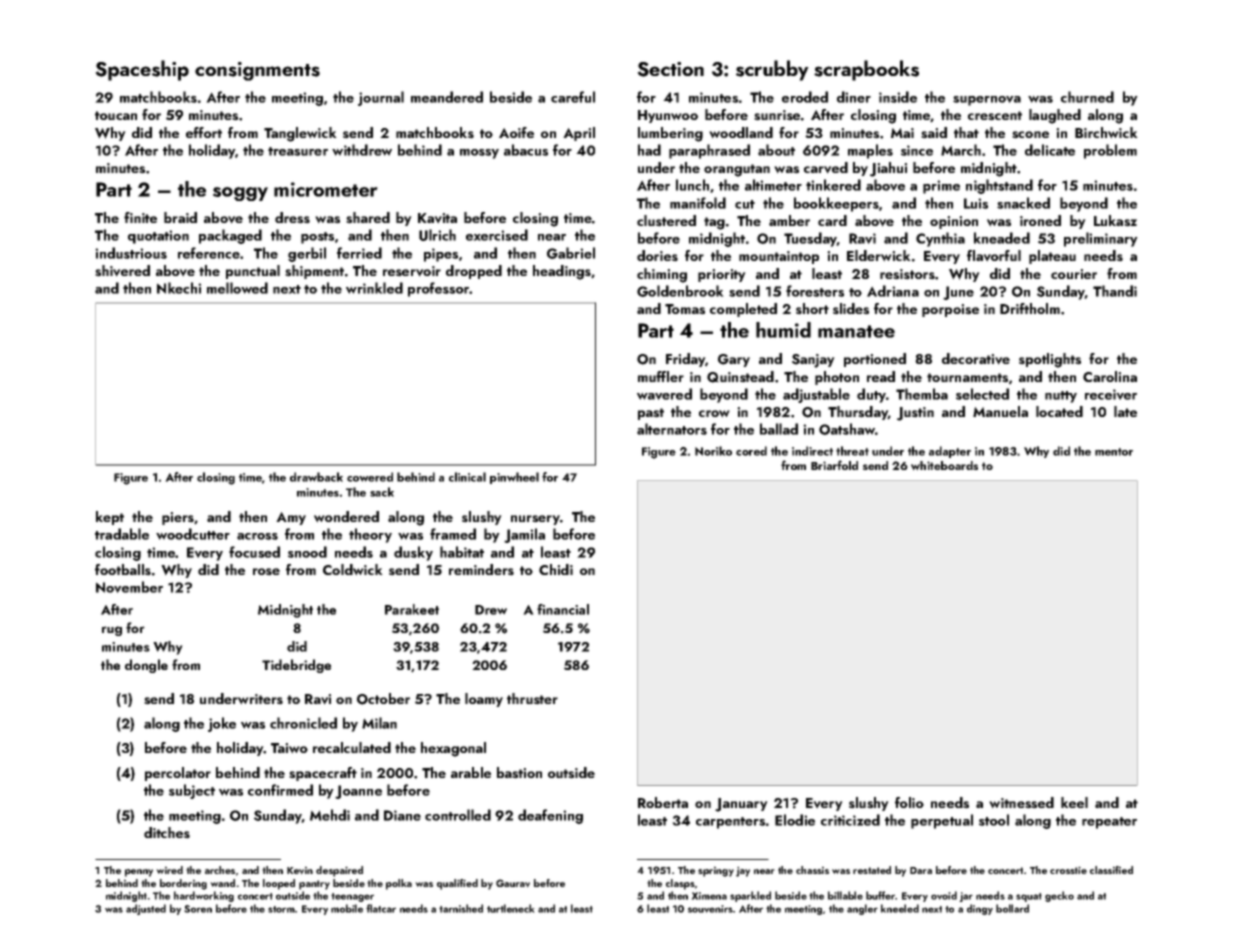  Describe the element at coordinates (237, 288) in the document. I see `mellowed` at that location.
